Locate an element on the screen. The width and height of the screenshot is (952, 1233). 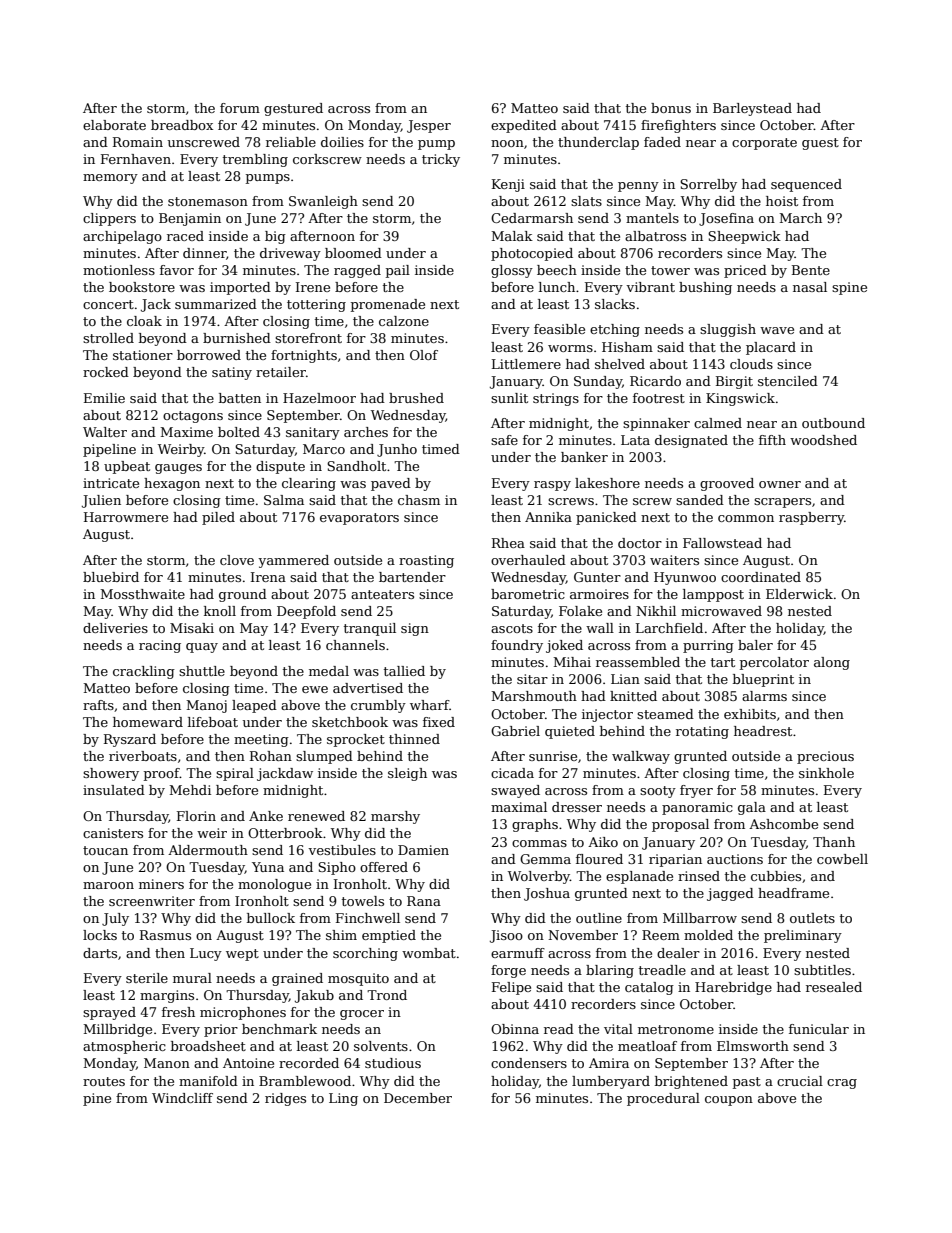
grocer is located at coordinates (362, 1015).
